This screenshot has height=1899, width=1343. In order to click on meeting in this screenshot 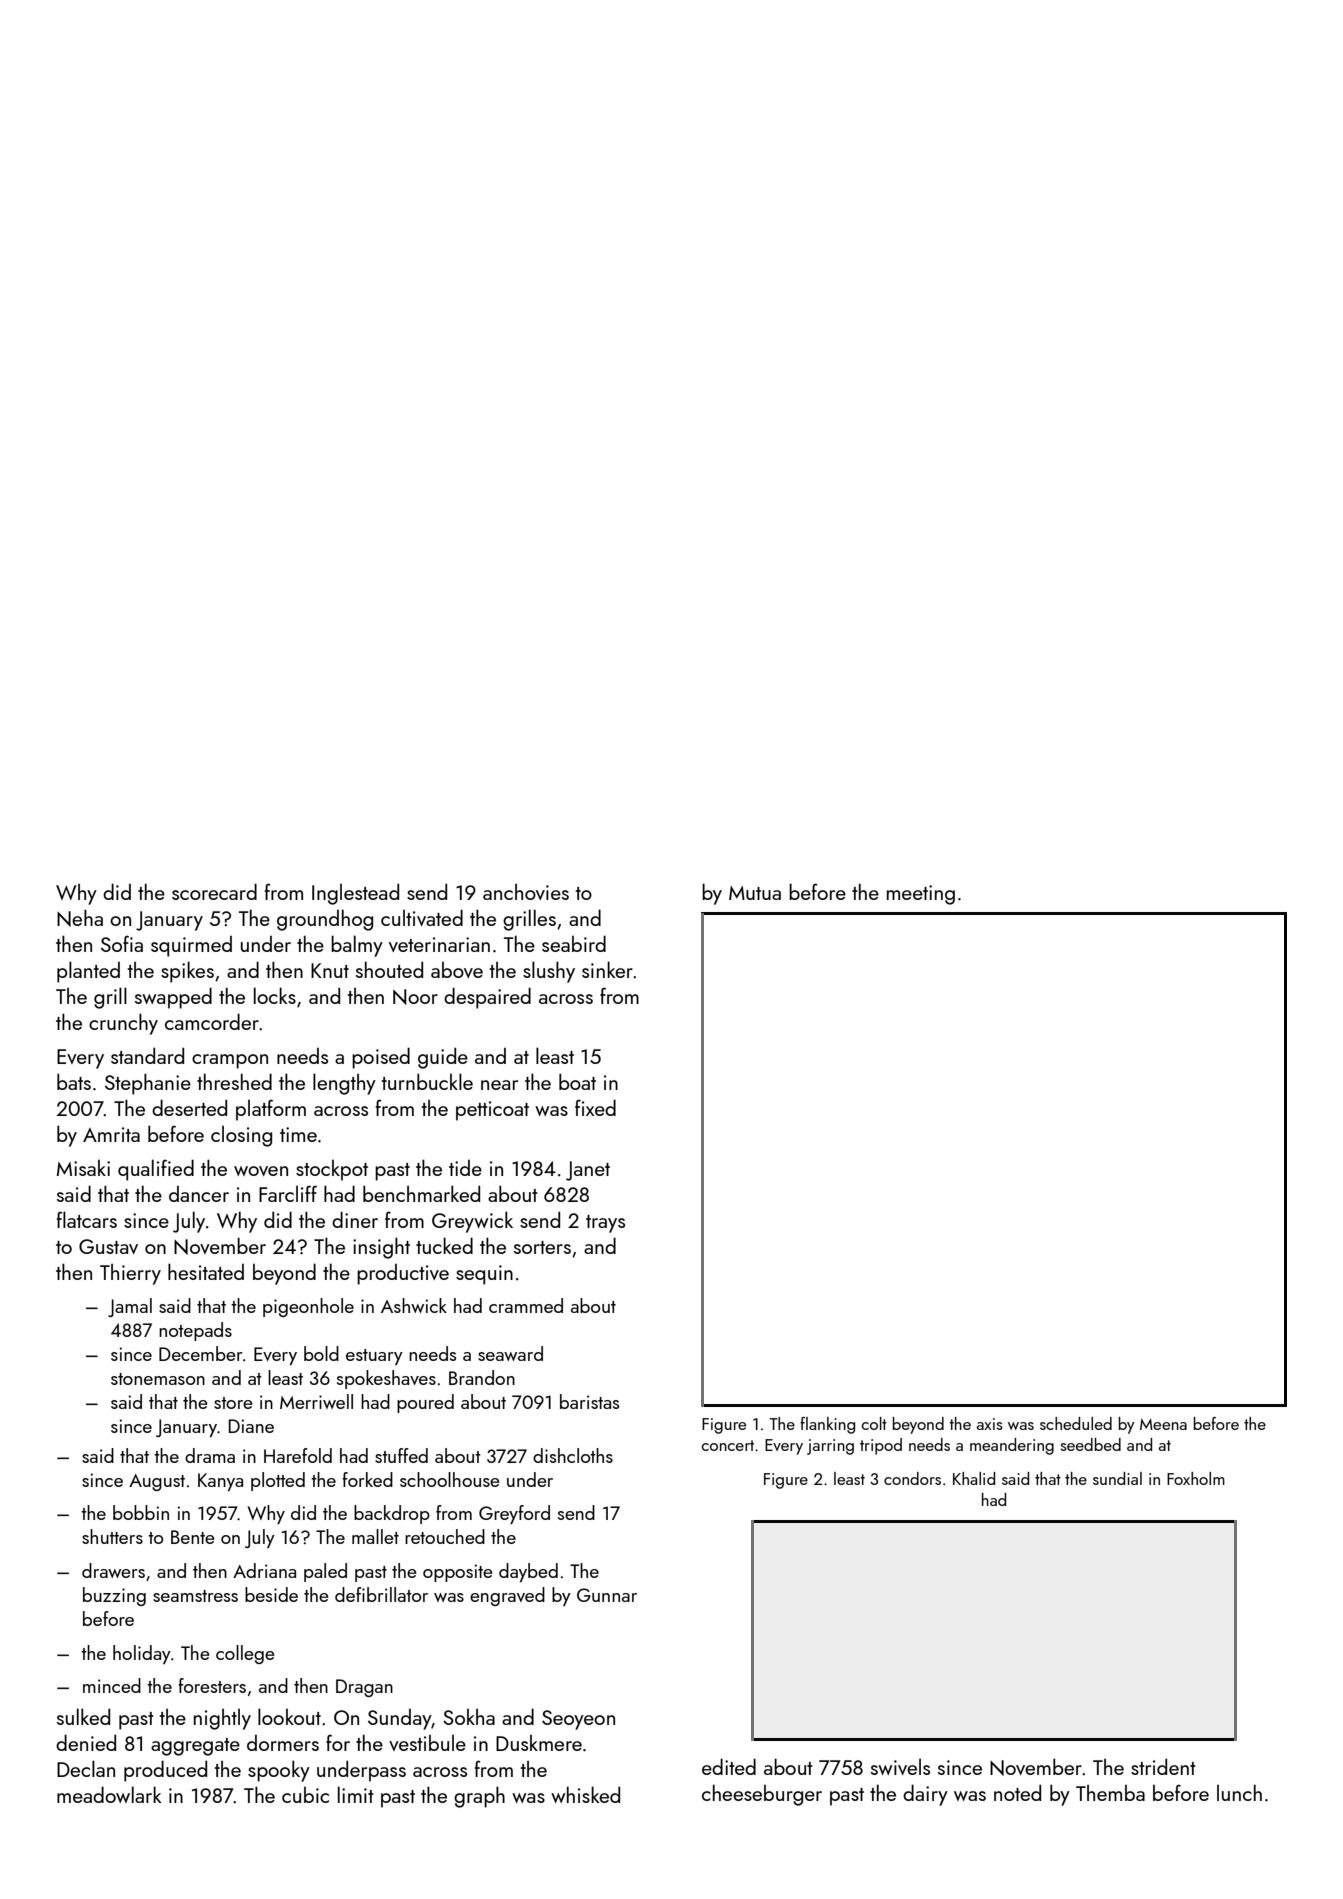, I will do `click(921, 895)`.
